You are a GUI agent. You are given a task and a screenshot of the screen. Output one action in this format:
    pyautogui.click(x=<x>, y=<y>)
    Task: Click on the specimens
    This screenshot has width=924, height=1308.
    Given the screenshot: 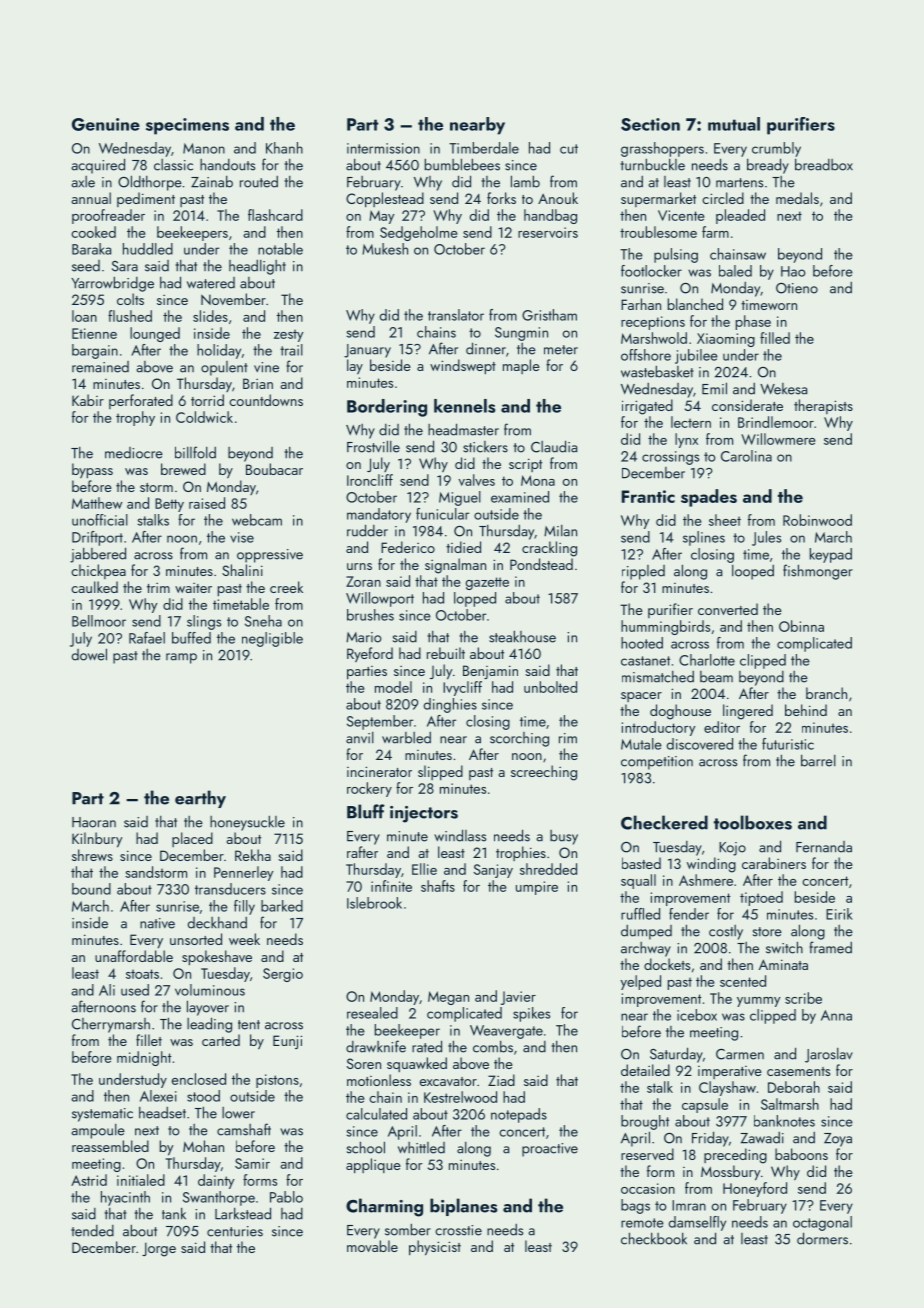 What is the action you would take?
    pyautogui.click(x=187, y=126)
